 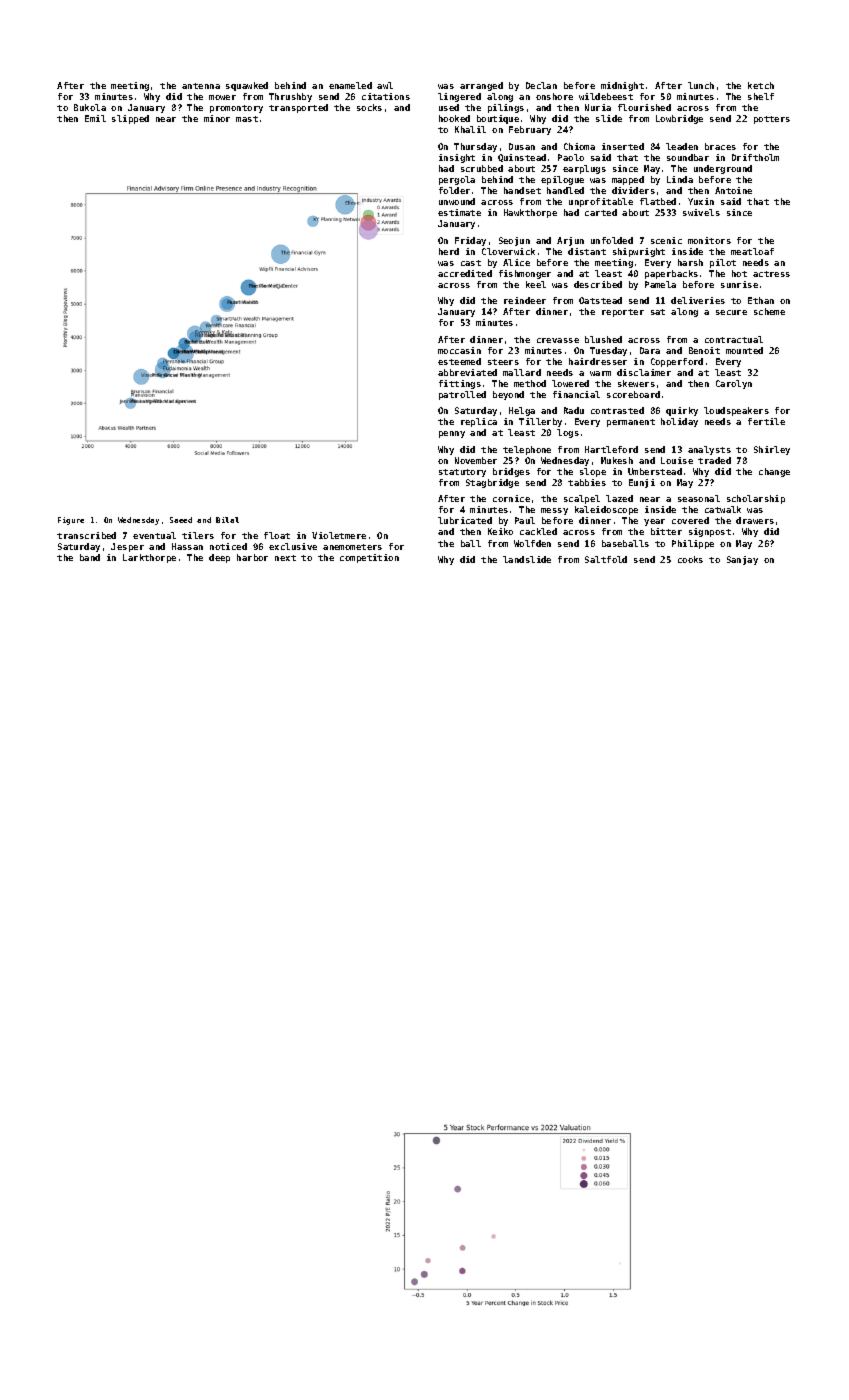 What do you see at coordinates (471, 263) in the image?
I see `cast` at bounding box center [471, 263].
